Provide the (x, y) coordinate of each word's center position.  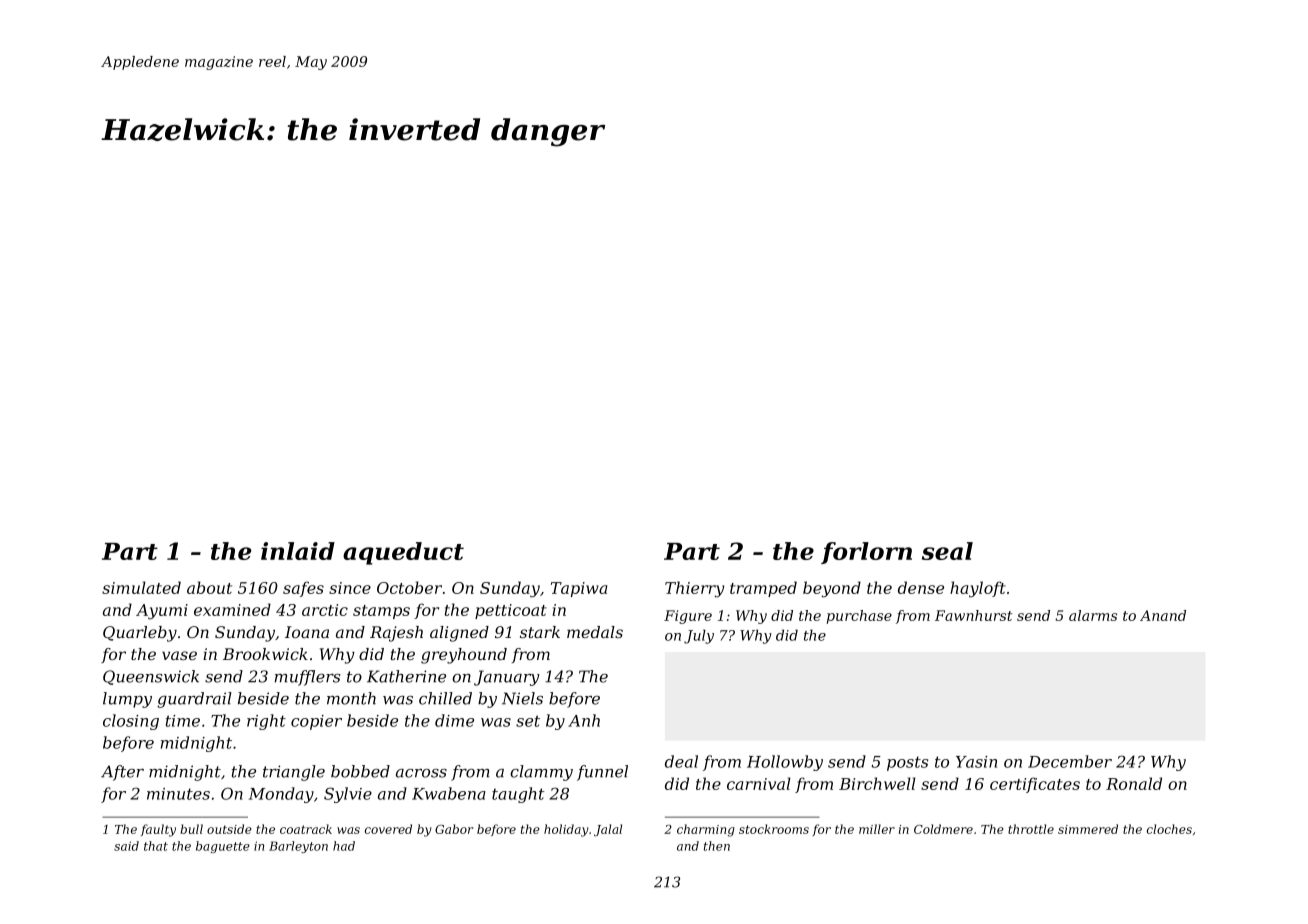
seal (947, 551)
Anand (1163, 615)
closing (131, 722)
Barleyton (298, 847)
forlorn (866, 553)
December (1070, 761)
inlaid (298, 551)
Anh (584, 720)
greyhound (464, 656)
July (699, 636)
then (717, 846)
